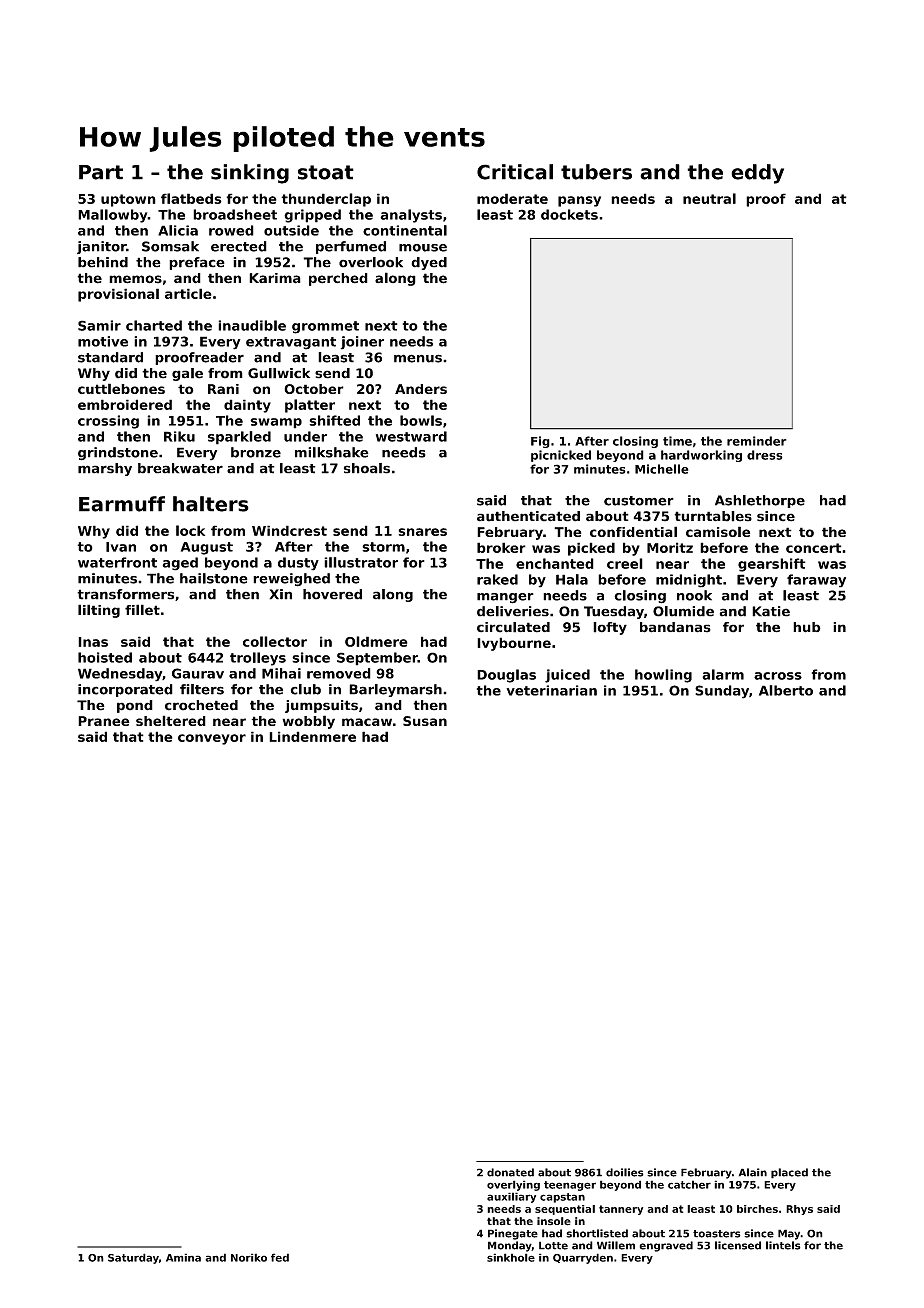 This screenshot has height=1308, width=924. Describe the element at coordinates (113, 216) in the screenshot. I see `Mallowby` at that location.
